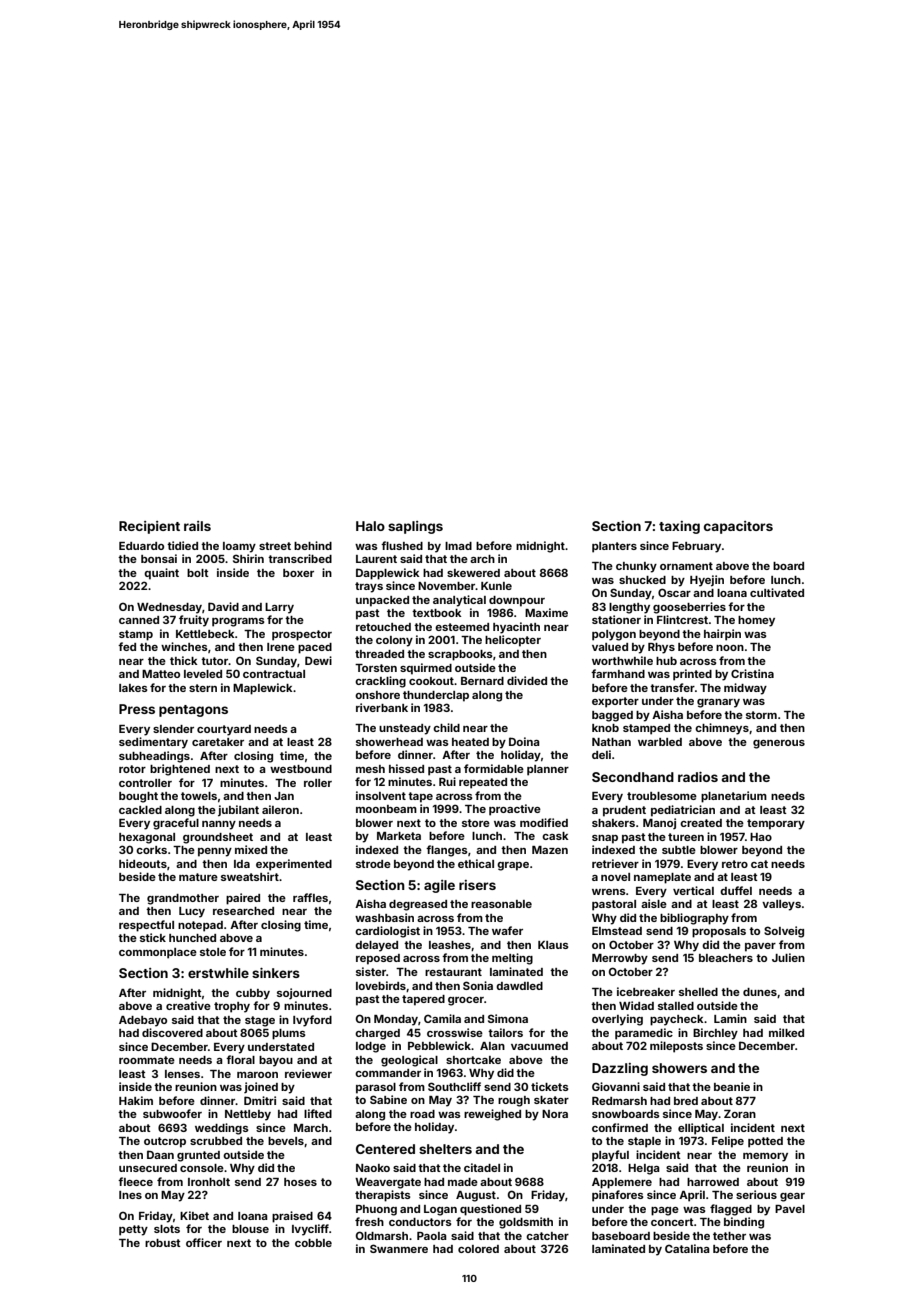  Describe the element at coordinates (687, 1248) in the screenshot. I see `Catalina` at that location.
